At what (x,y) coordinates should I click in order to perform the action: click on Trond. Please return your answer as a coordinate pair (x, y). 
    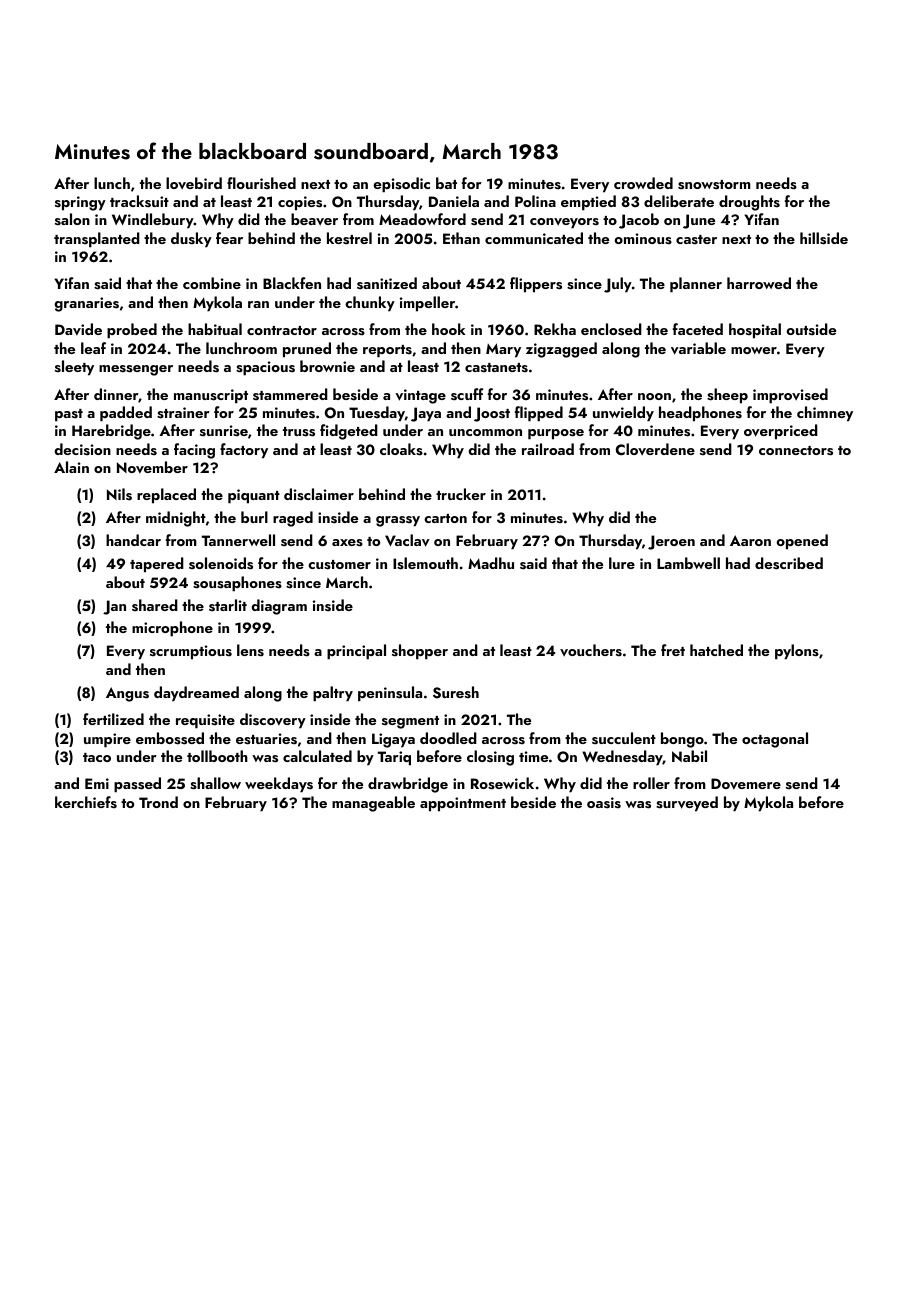
    Looking at the image, I should click on (158, 802).
